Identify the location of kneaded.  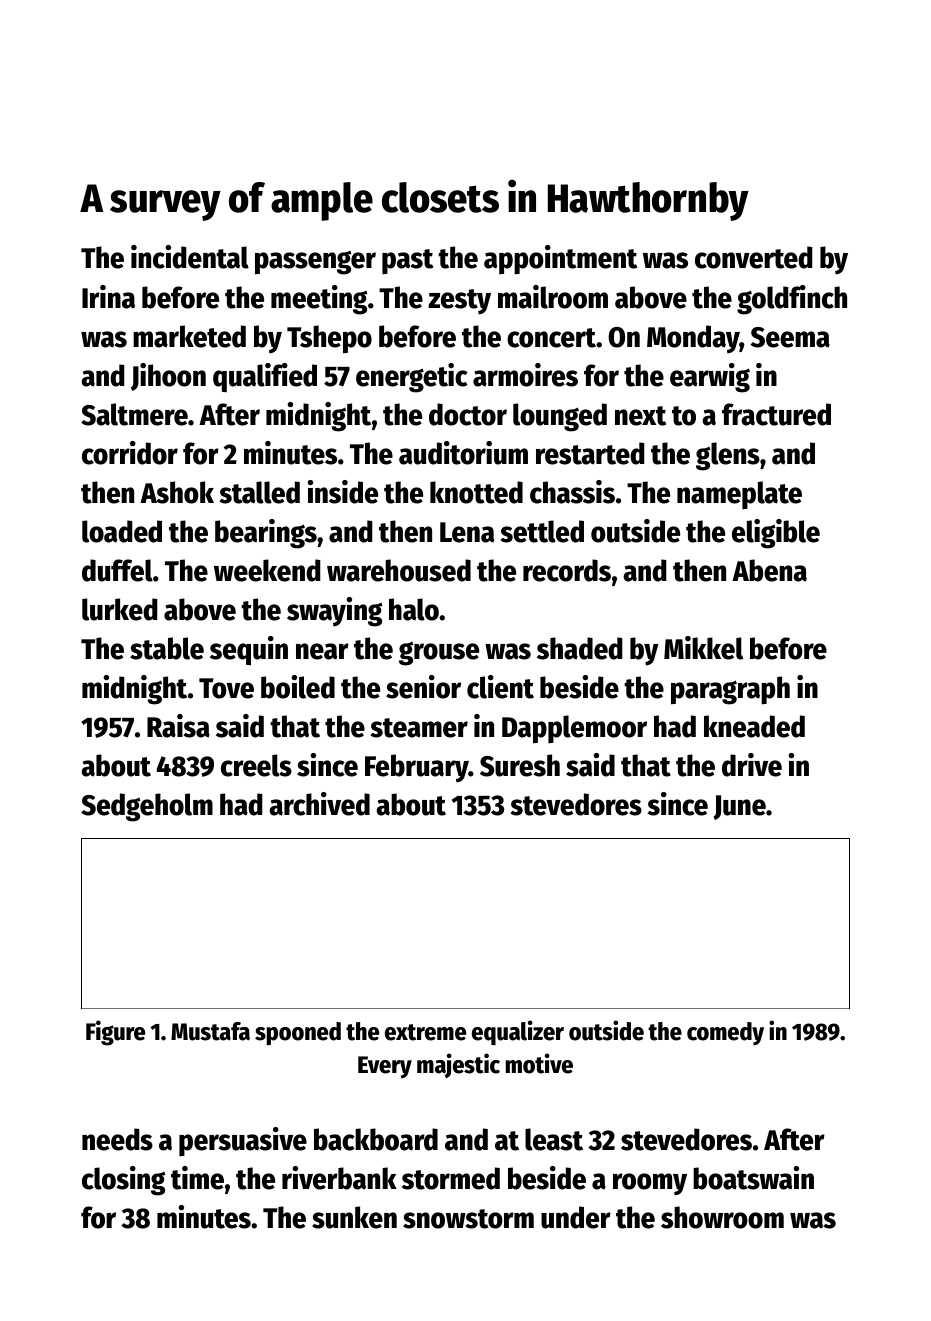
(754, 726).
